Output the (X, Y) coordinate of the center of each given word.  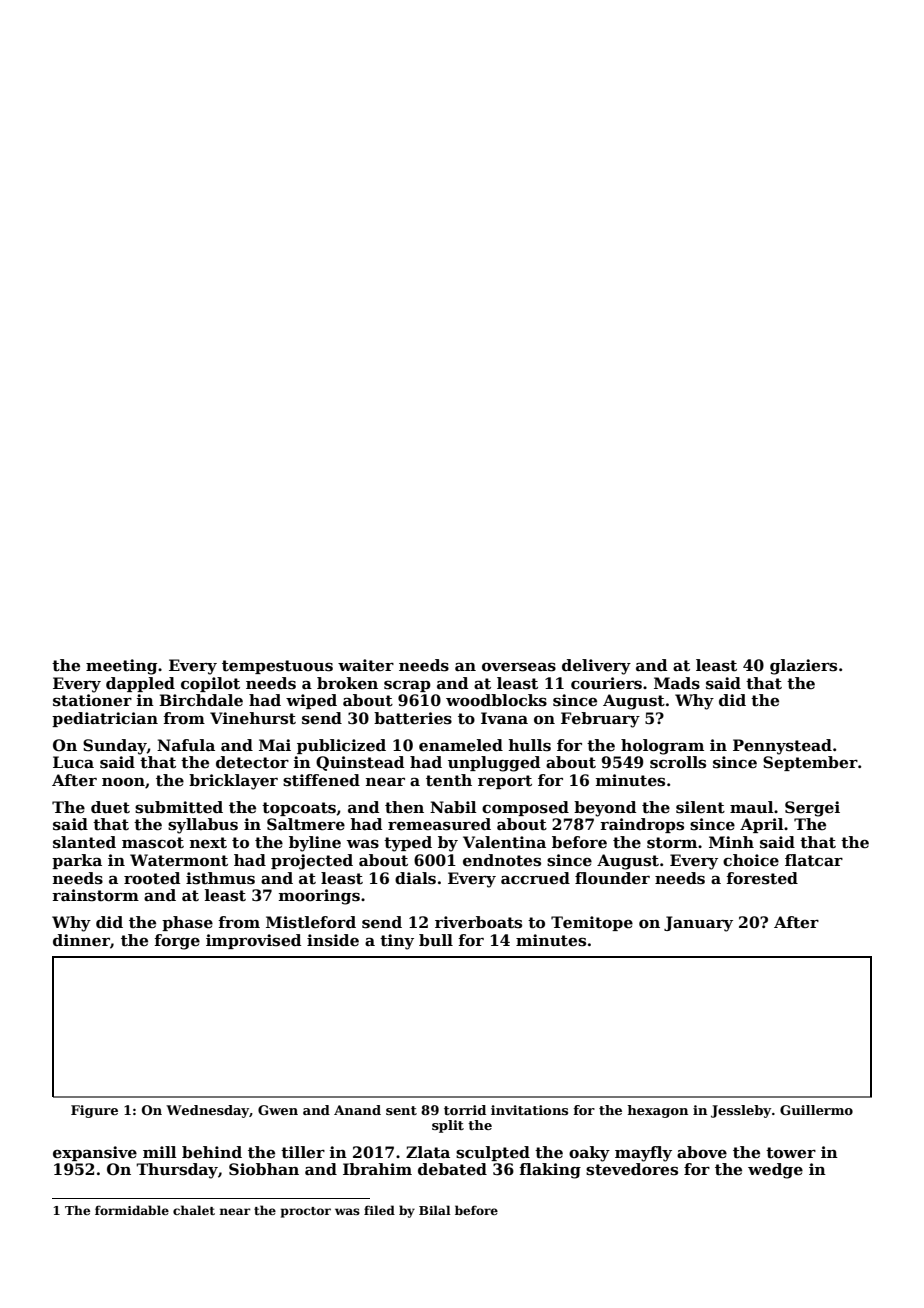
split (448, 1126)
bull (436, 940)
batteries (413, 718)
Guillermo (816, 1110)
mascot (153, 843)
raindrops (642, 825)
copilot (210, 684)
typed (408, 844)
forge (177, 942)
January (698, 924)
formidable (132, 1210)
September (810, 763)
